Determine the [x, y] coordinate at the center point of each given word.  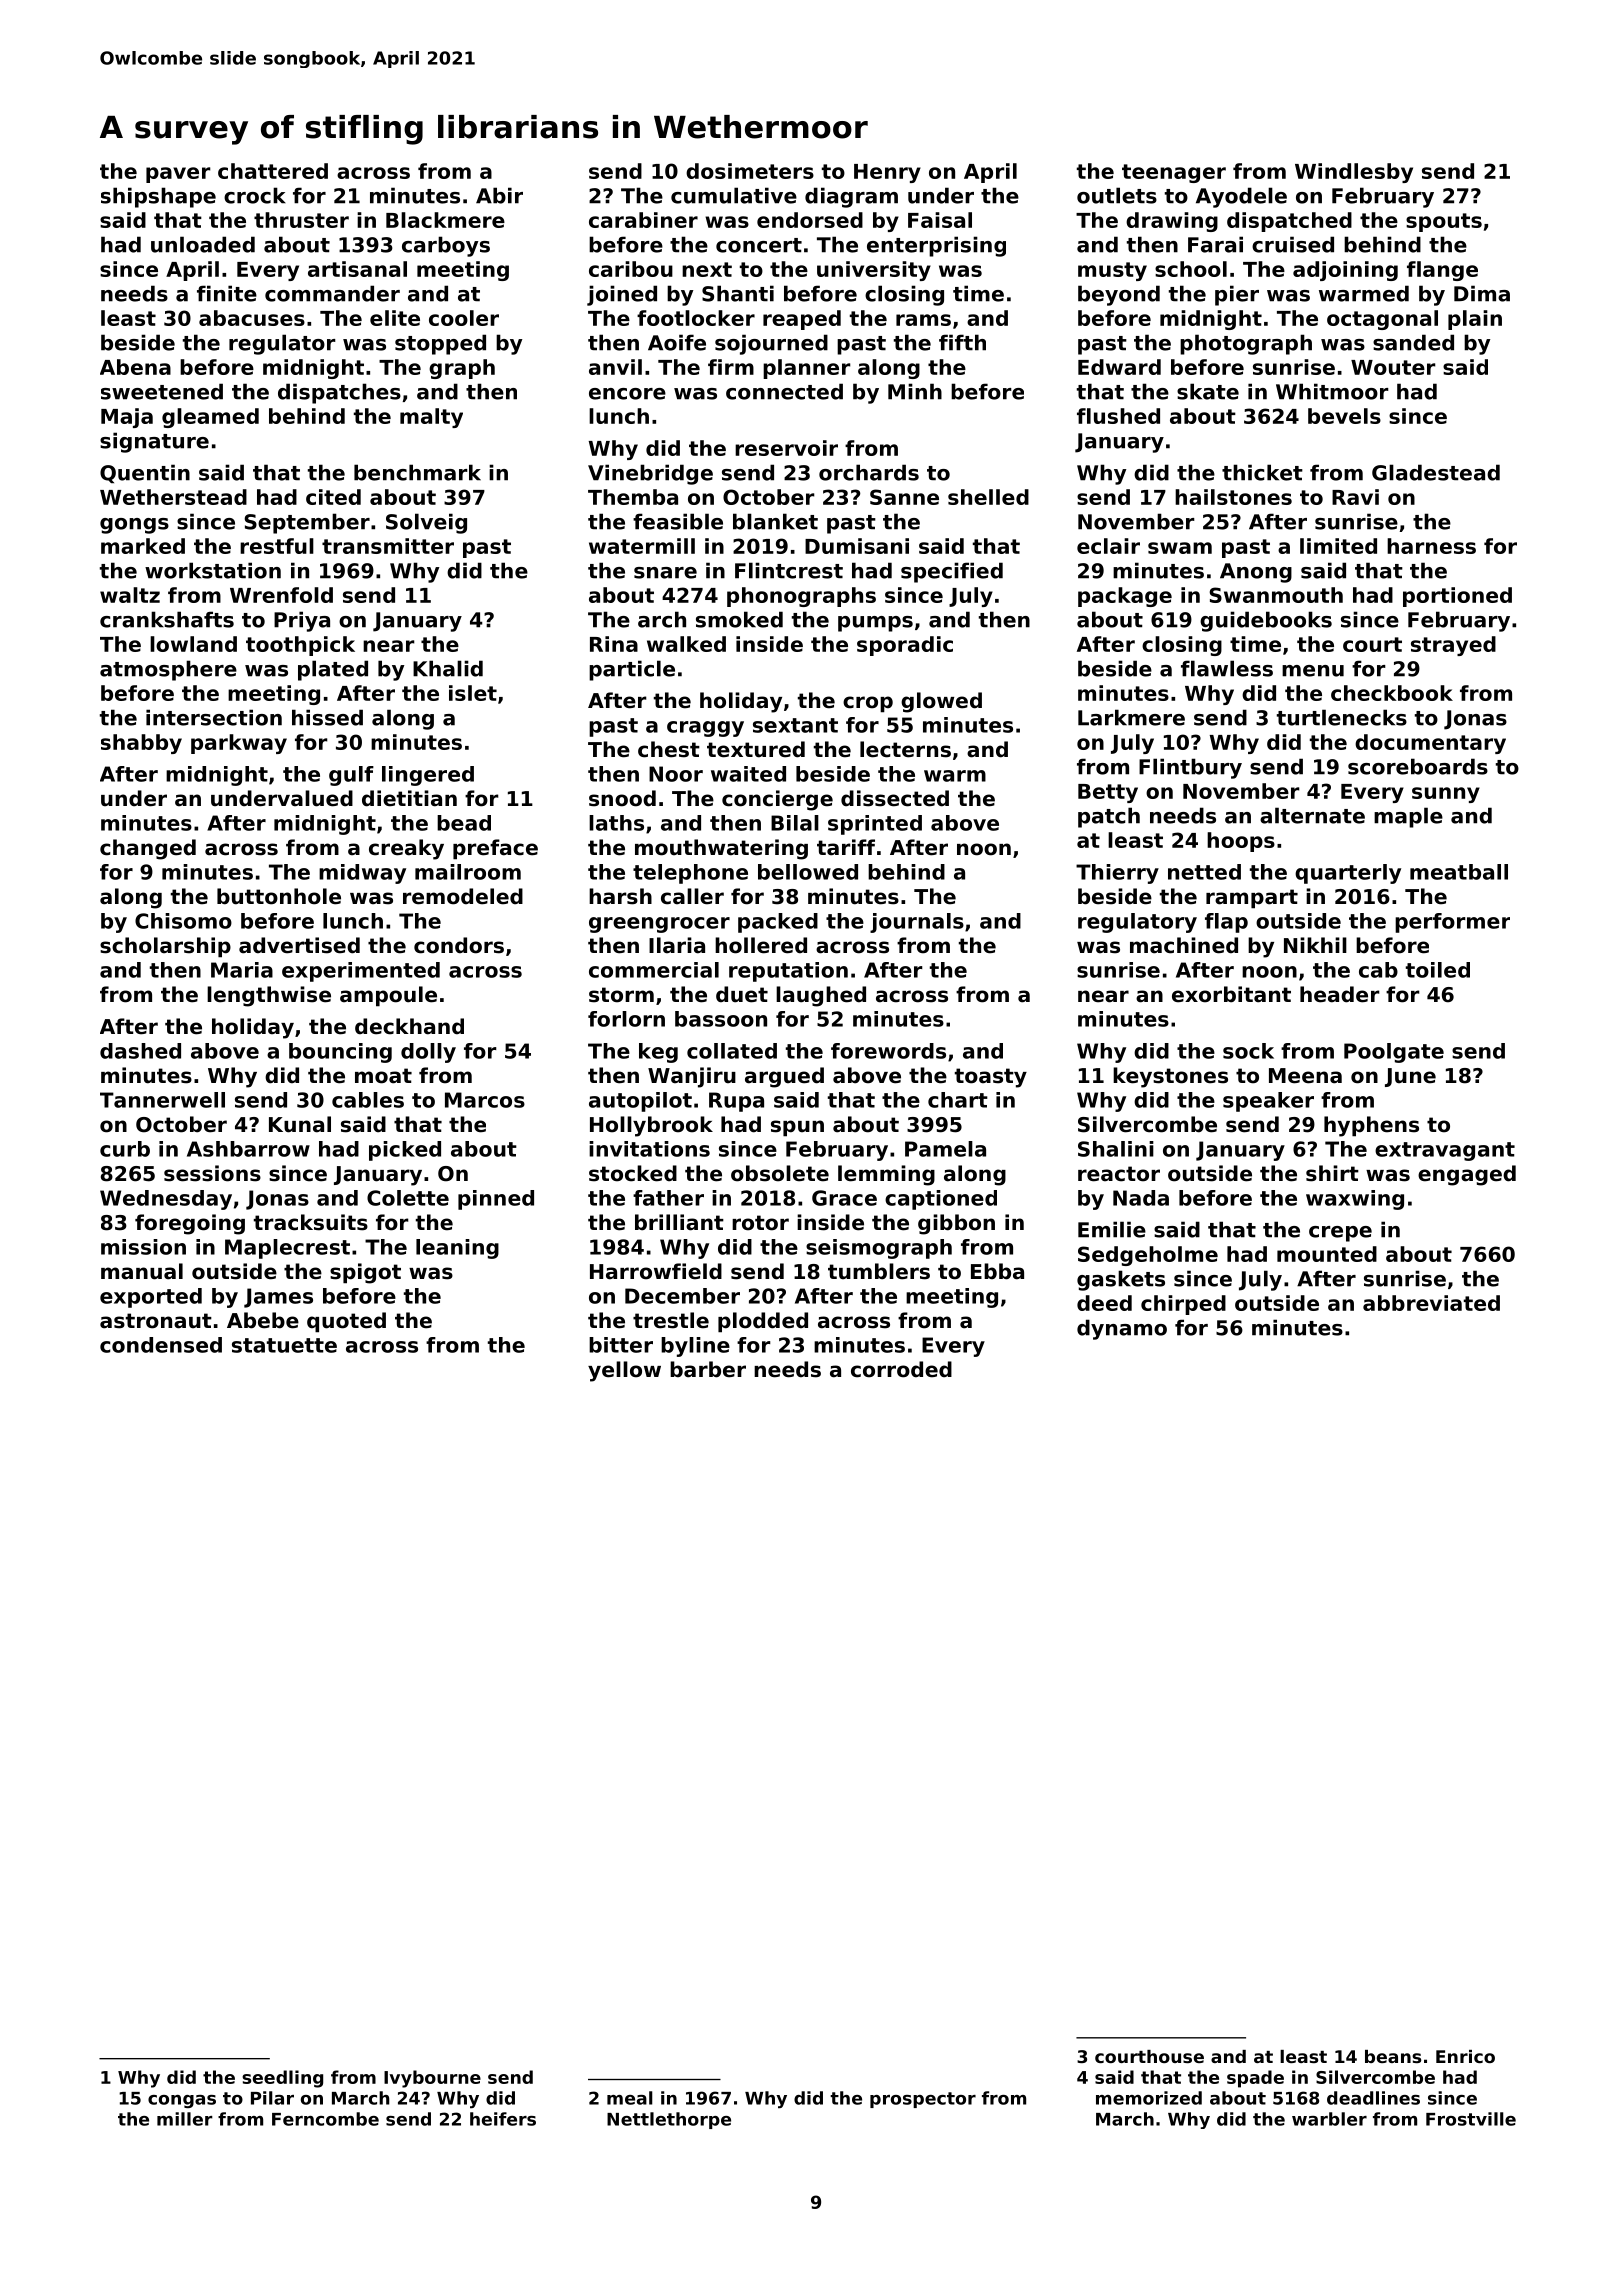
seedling [282, 2079]
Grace [844, 1198]
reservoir [786, 448]
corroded [901, 1369]
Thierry [1117, 874]
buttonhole [279, 896]
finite [227, 293]
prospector [923, 2100]
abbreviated [1431, 1303]
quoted [346, 1322]
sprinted [875, 825]
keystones [1170, 1077]
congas [182, 2101]
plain [1475, 320]
